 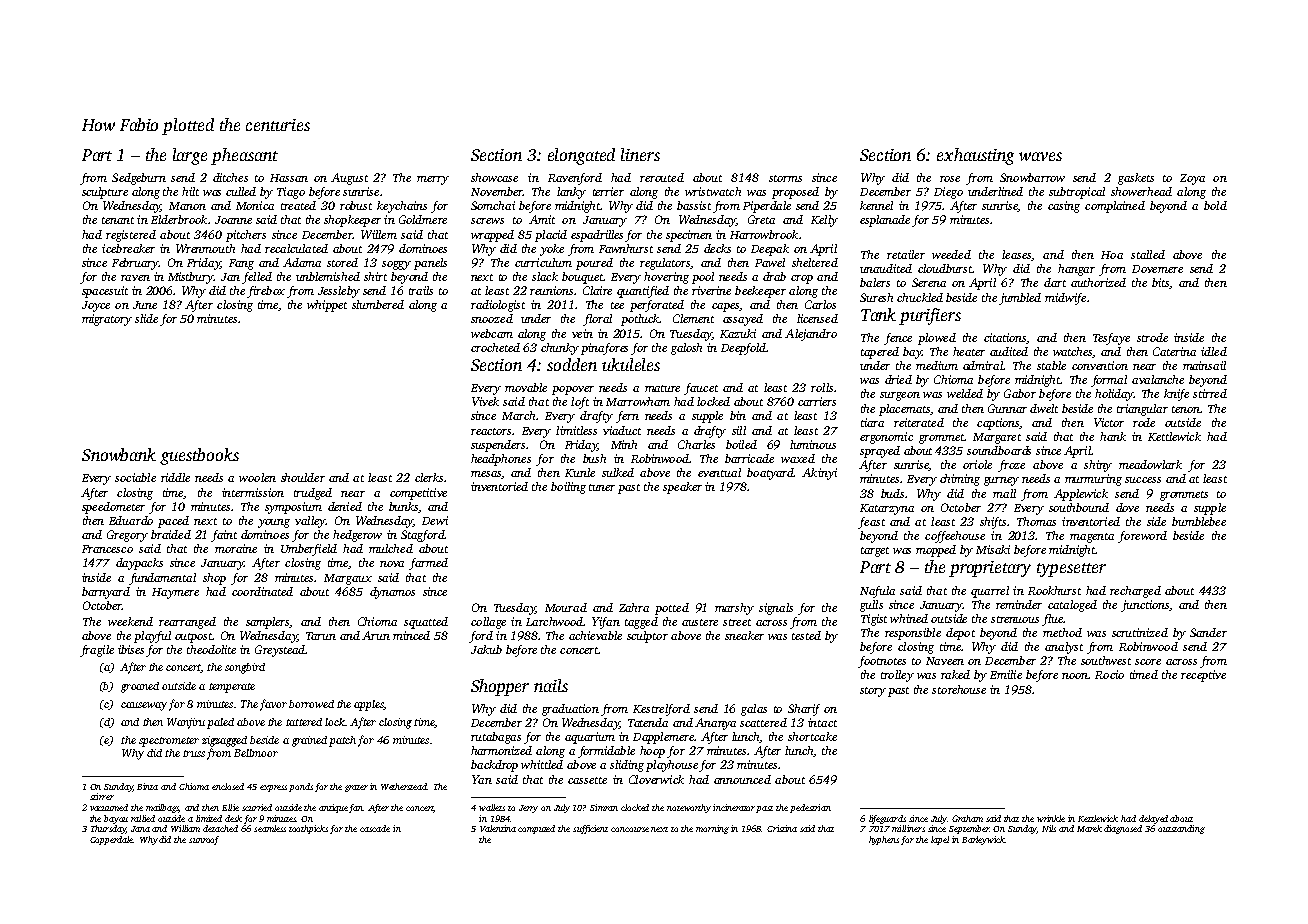 I want to click on concourse, so click(x=630, y=829).
